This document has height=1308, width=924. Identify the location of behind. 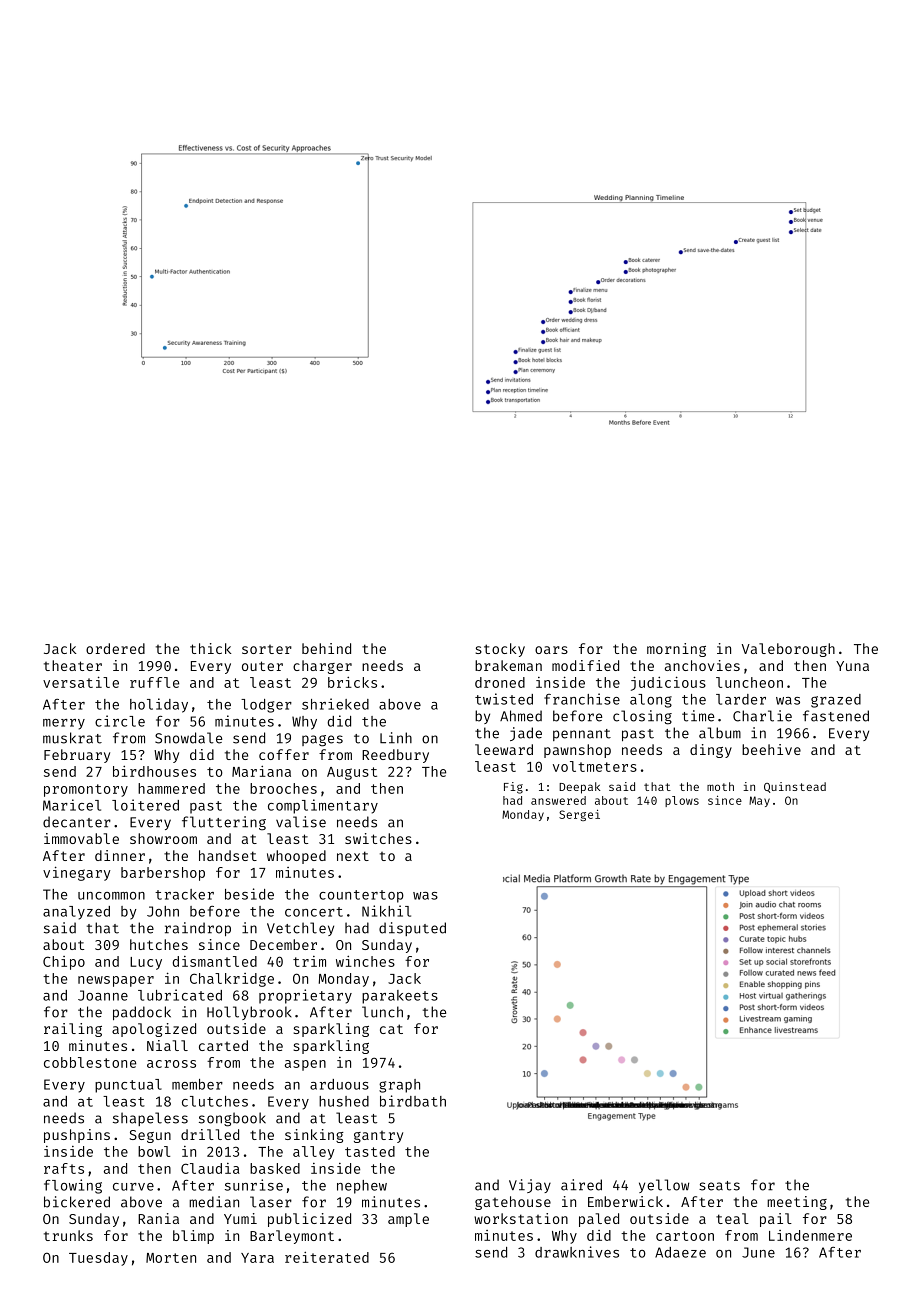
(326, 648).
